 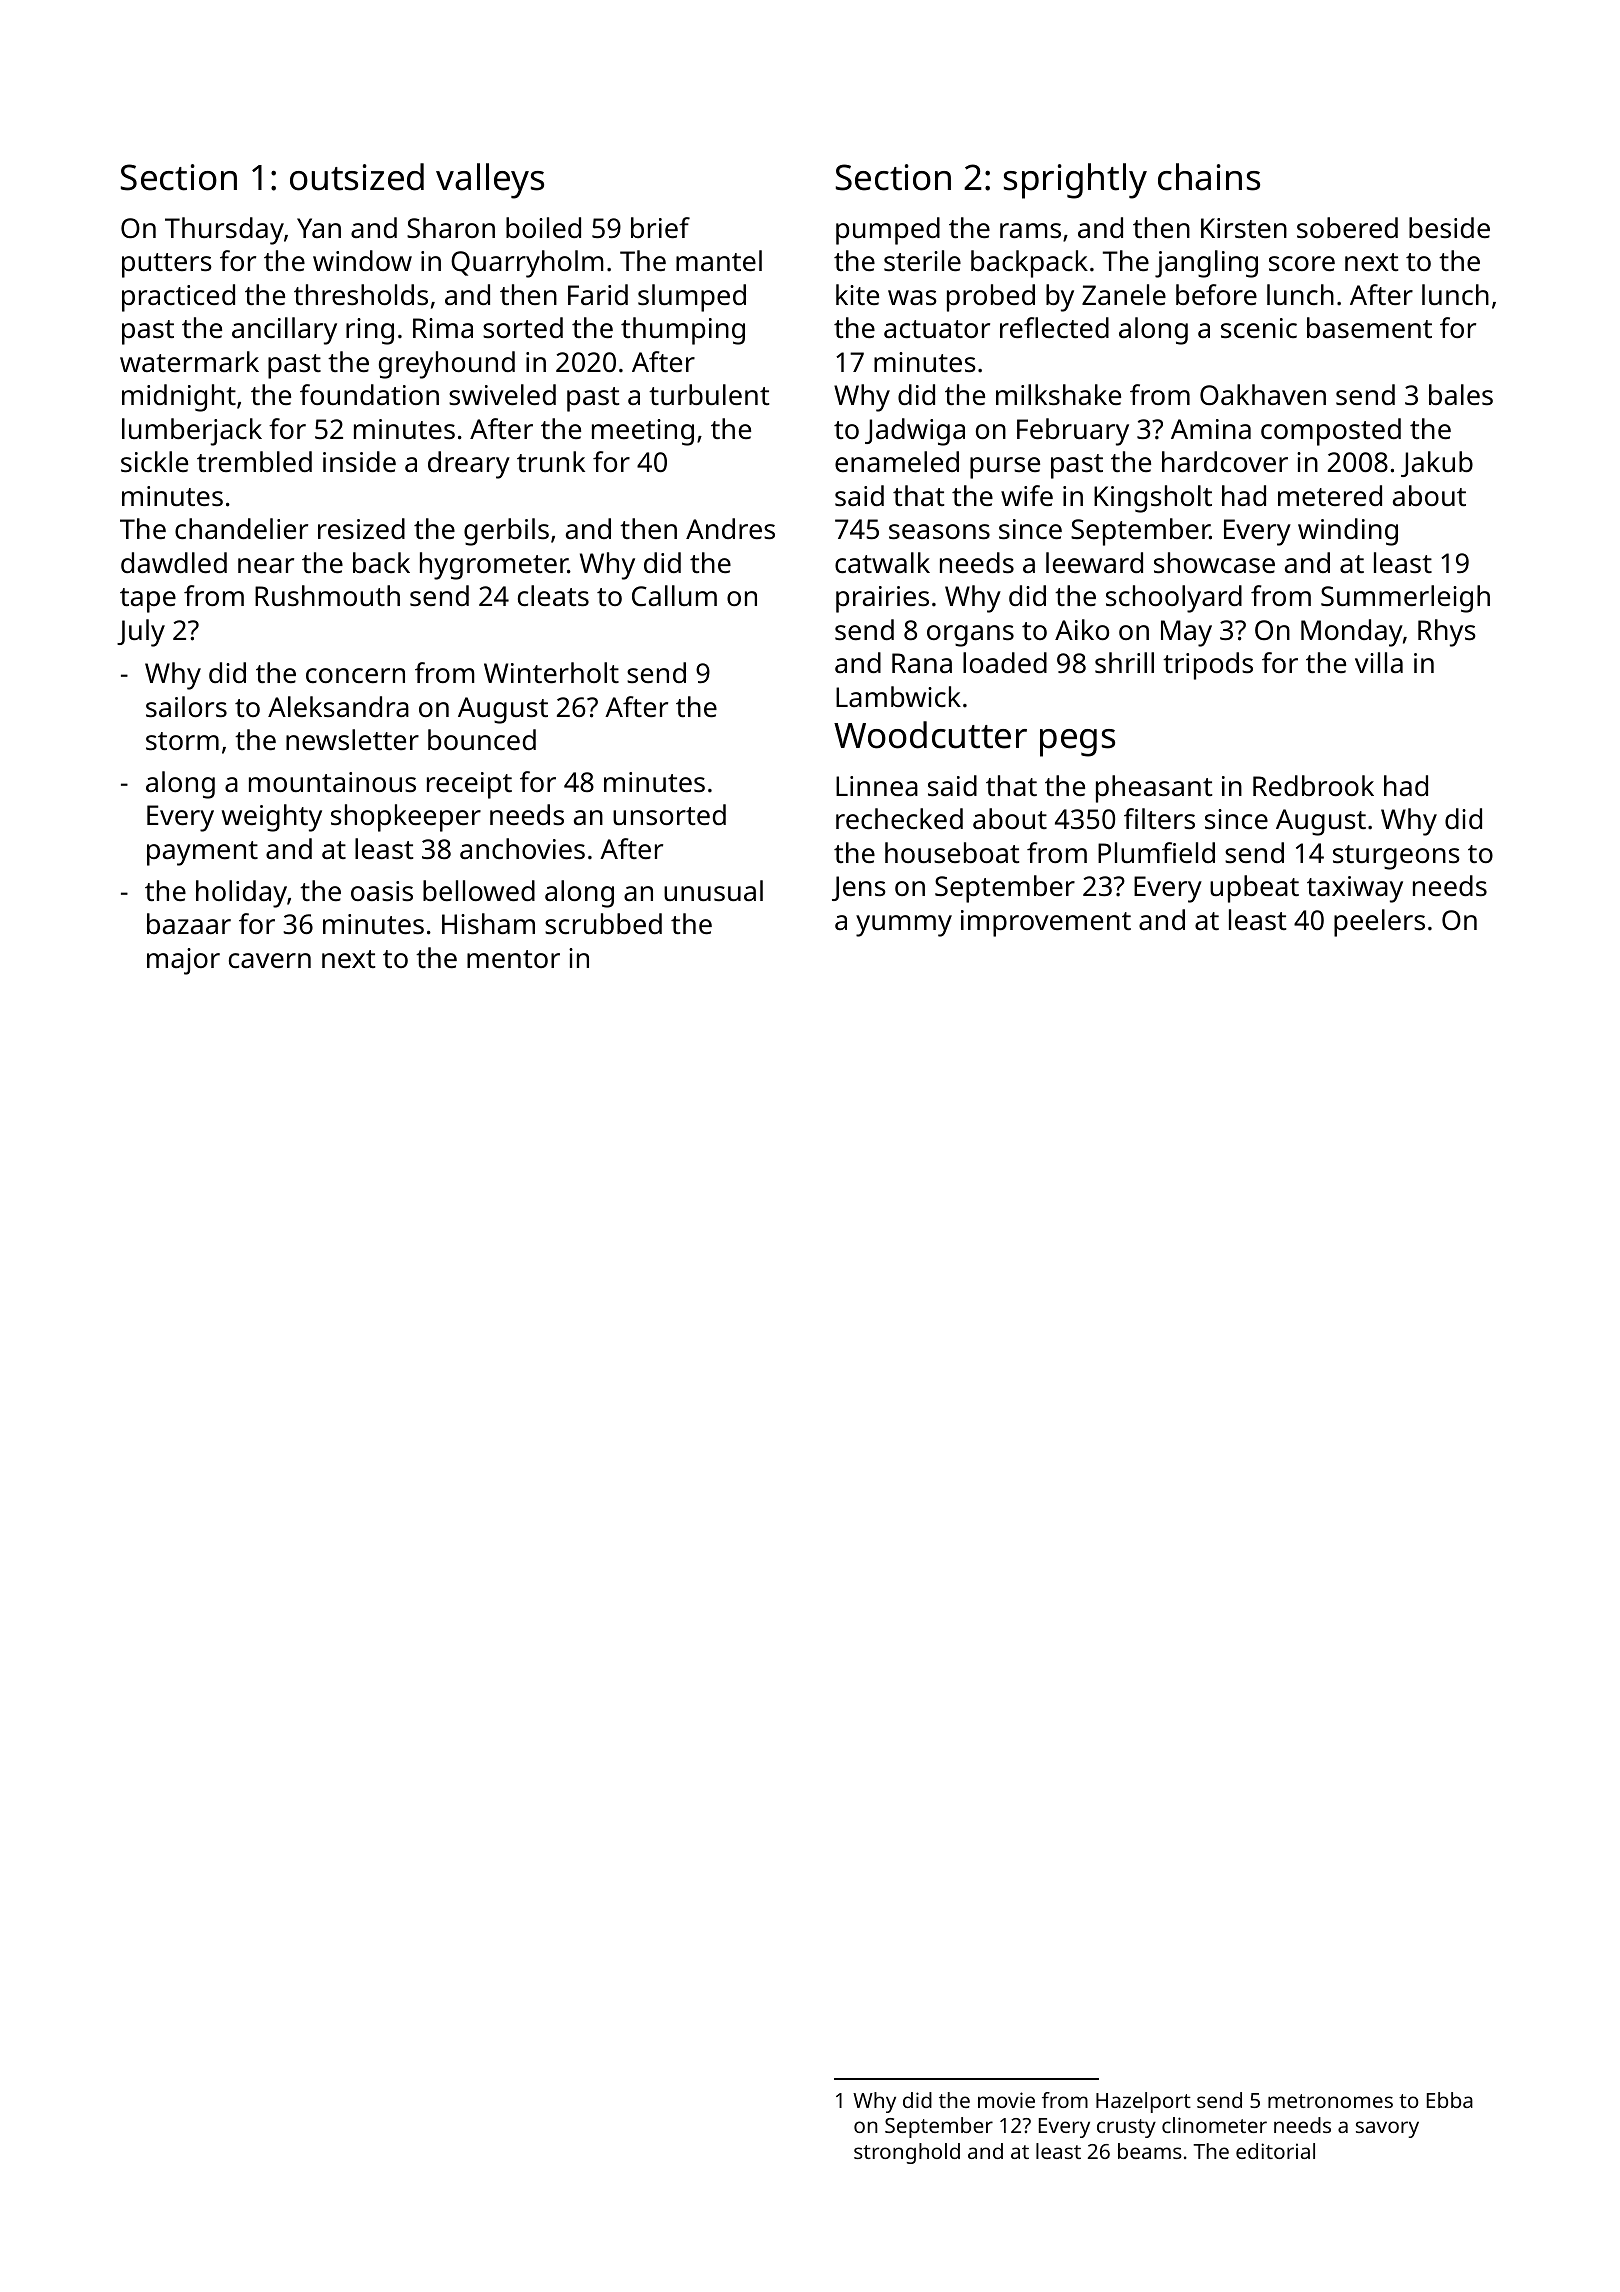 What do you see at coordinates (899, 819) in the screenshot?
I see `rechecked` at bounding box center [899, 819].
